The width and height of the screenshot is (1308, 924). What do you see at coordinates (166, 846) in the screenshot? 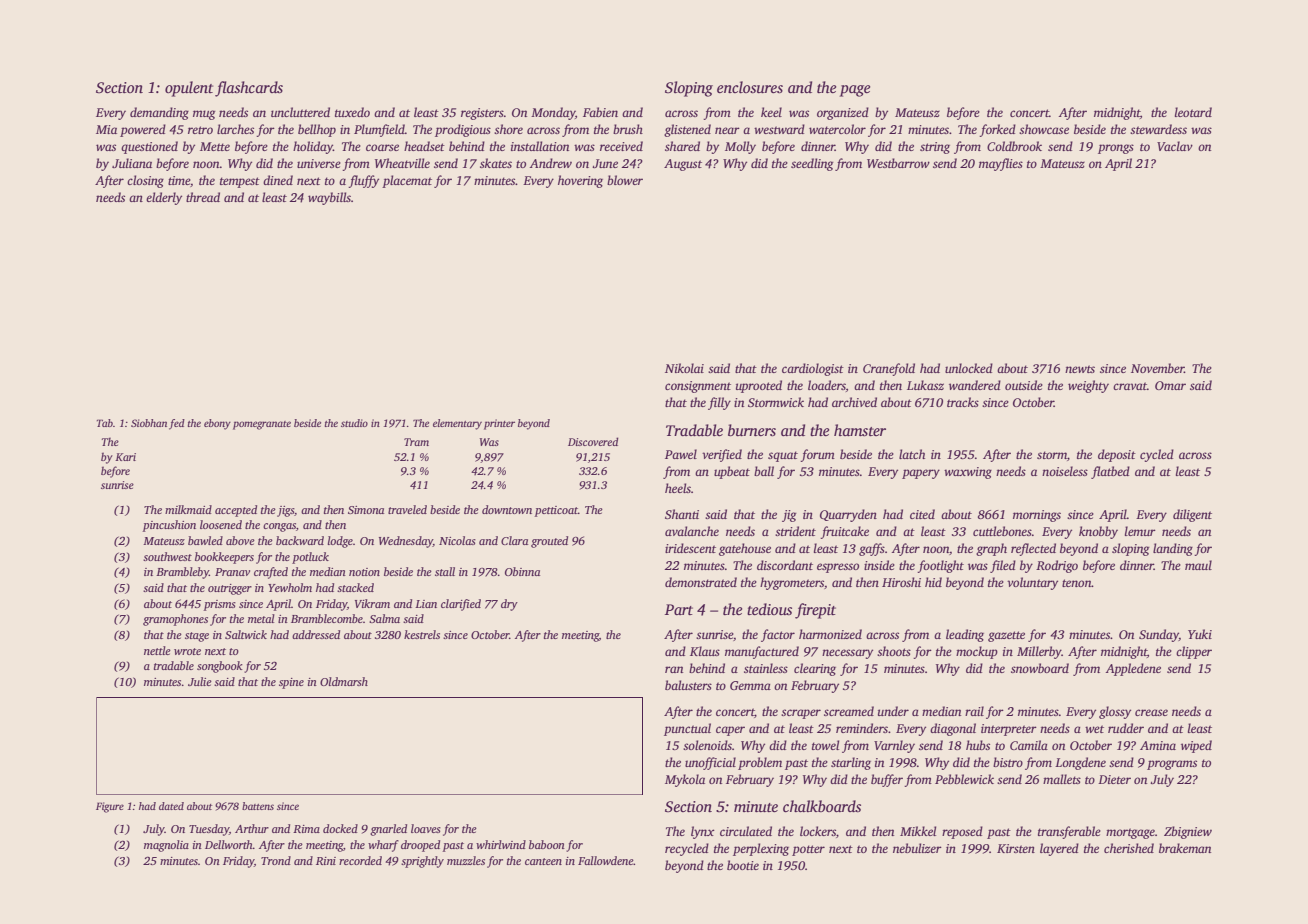
I see `magnolia` at bounding box center [166, 846].
